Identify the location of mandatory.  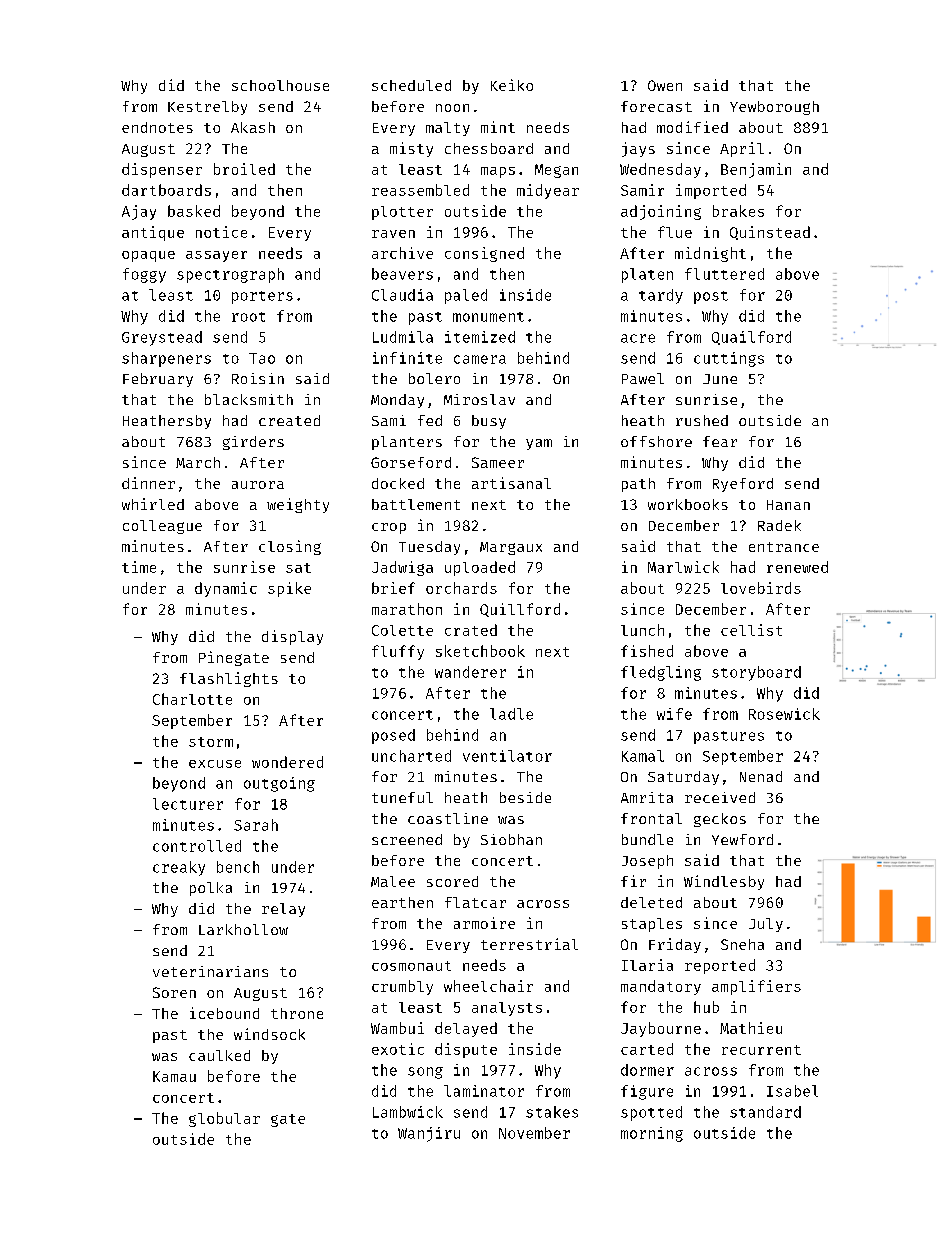
(661, 987).
